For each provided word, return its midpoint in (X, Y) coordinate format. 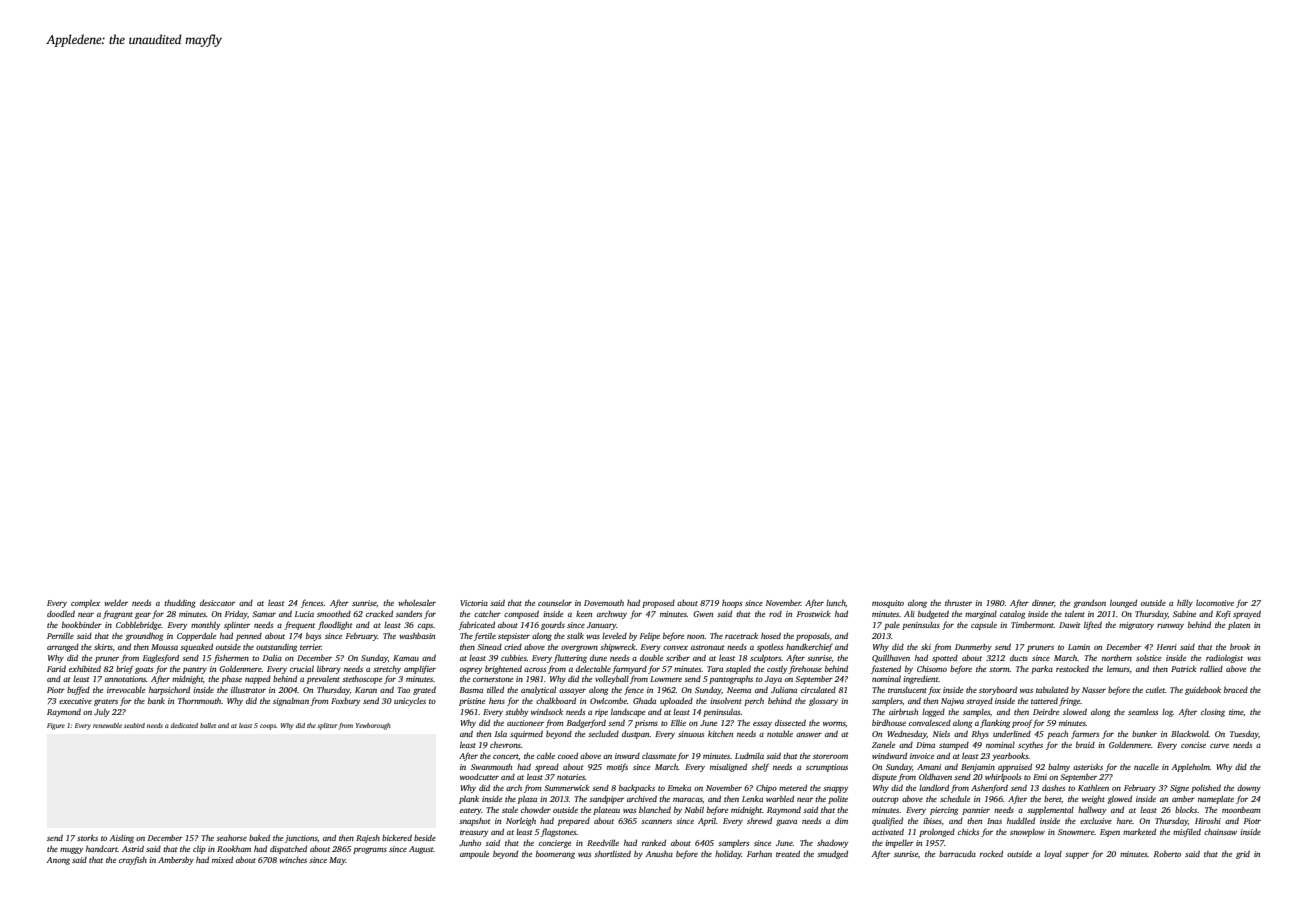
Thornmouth (199, 701)
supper (1077, 856)
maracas (688, 800)
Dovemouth (604, 603)
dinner (1043, 603)
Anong (58, 861)
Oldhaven (935, 777)
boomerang (555, 855)
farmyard (629, 669)
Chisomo (932, 669)
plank (469, 800)
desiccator (217, 603)
